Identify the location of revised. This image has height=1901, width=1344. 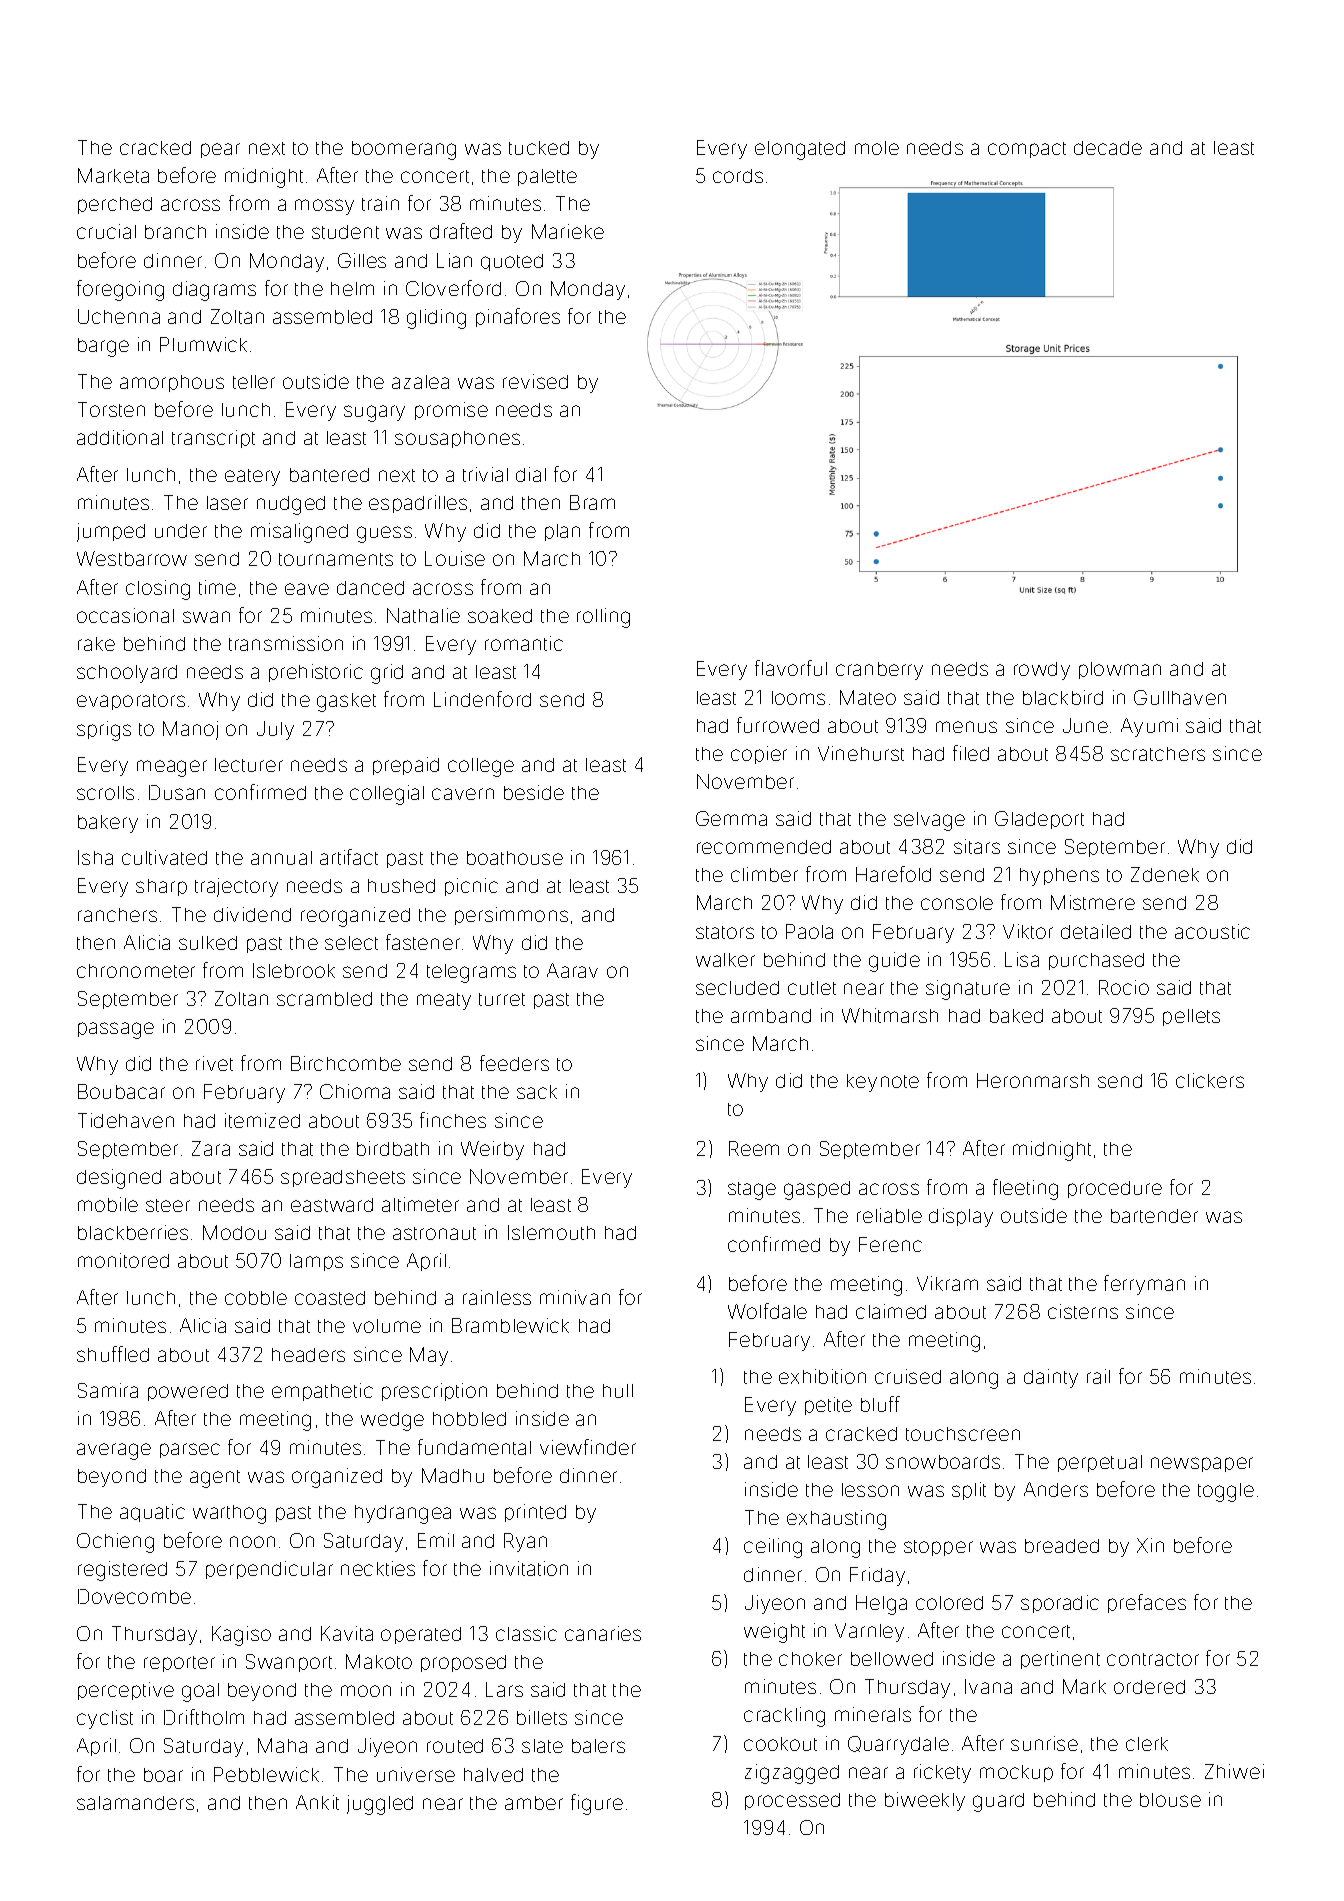
(535, 381).
